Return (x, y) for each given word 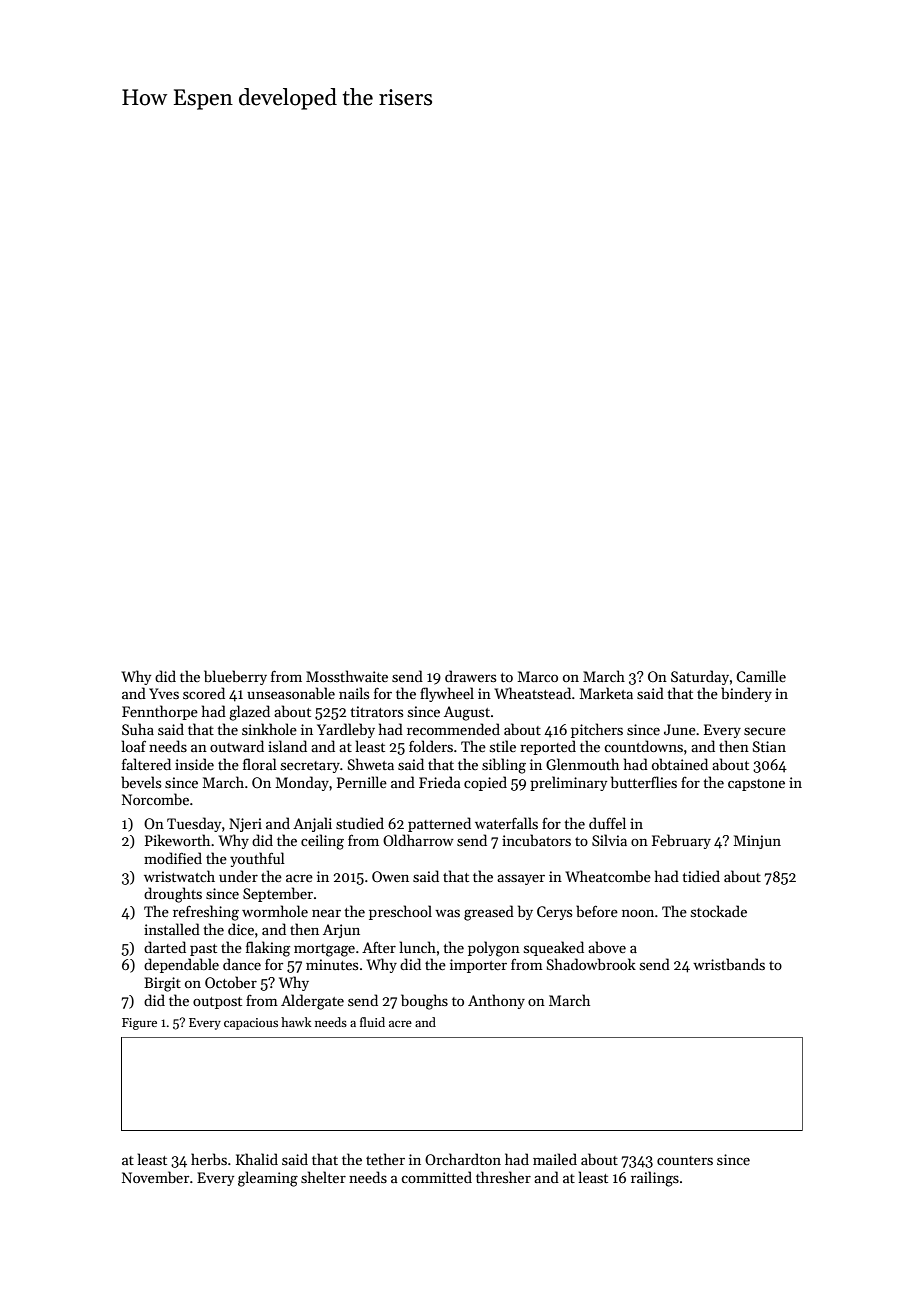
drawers (470, 676)
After (379, 947)
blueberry (235, 677)
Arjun (341, 931)
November (155, 1177)
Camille (761, 676)
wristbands (729, 964)
